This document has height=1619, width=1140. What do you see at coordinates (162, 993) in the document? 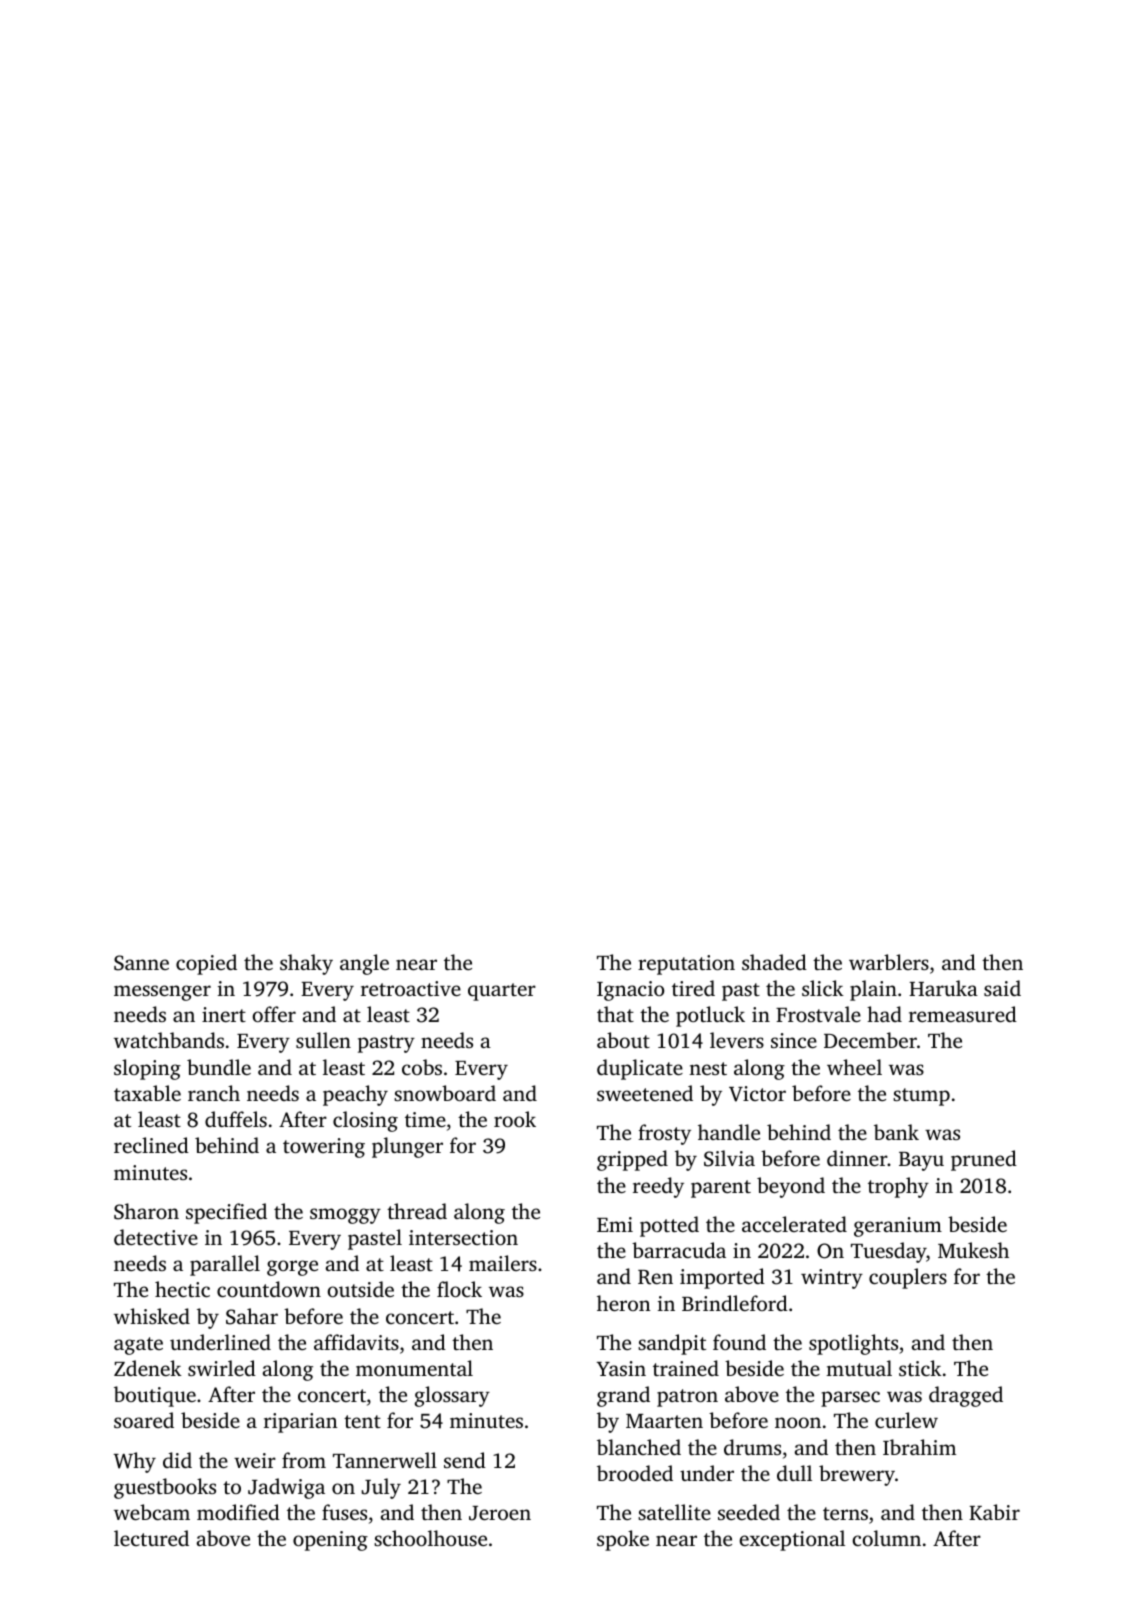
I see `messenger` at bounding box center [162, 993].
